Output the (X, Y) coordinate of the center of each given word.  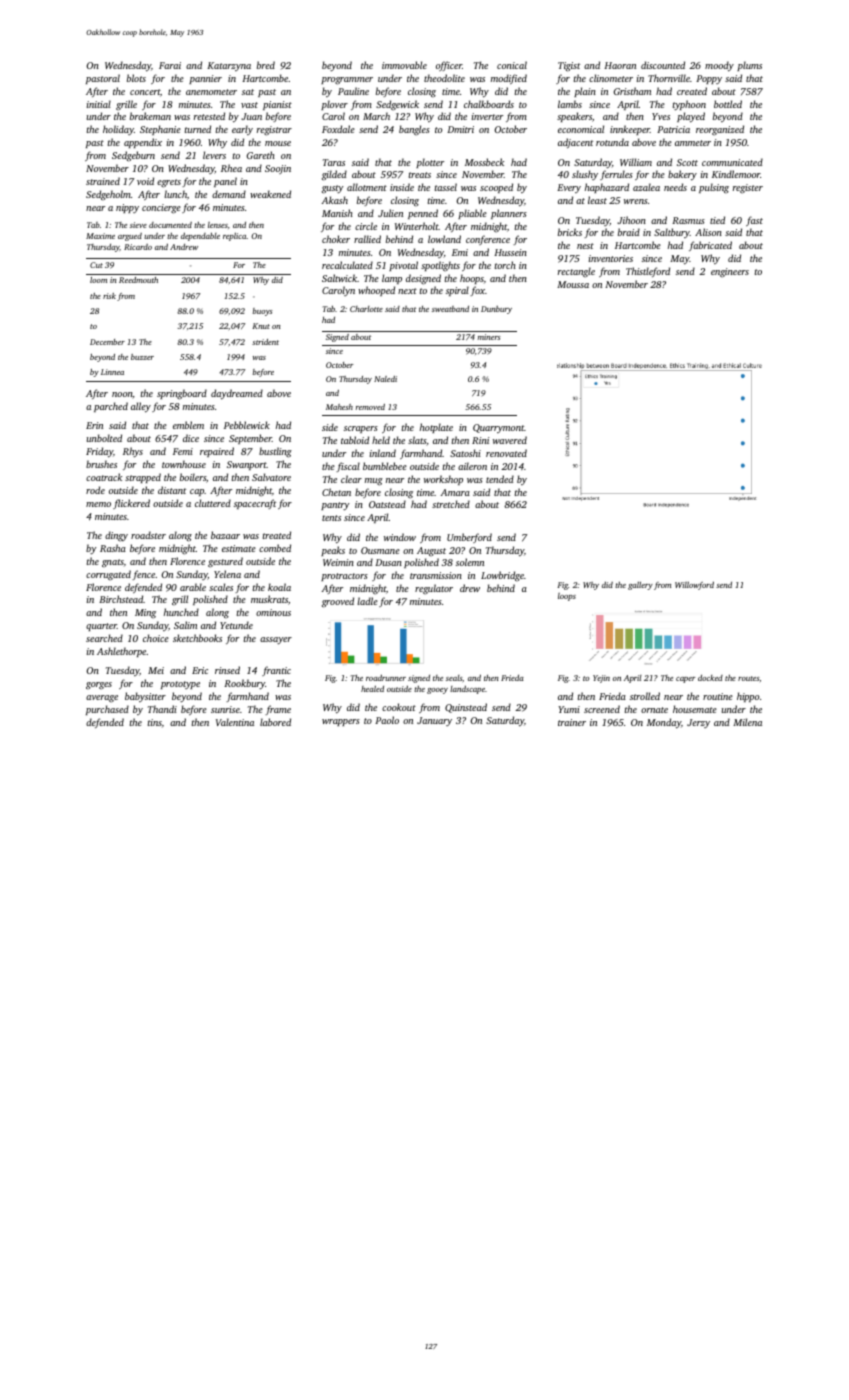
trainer (572, 722)
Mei (156, 670)
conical (512, 65)
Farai (170, 65)
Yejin (601, 679)
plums (749, 66)
